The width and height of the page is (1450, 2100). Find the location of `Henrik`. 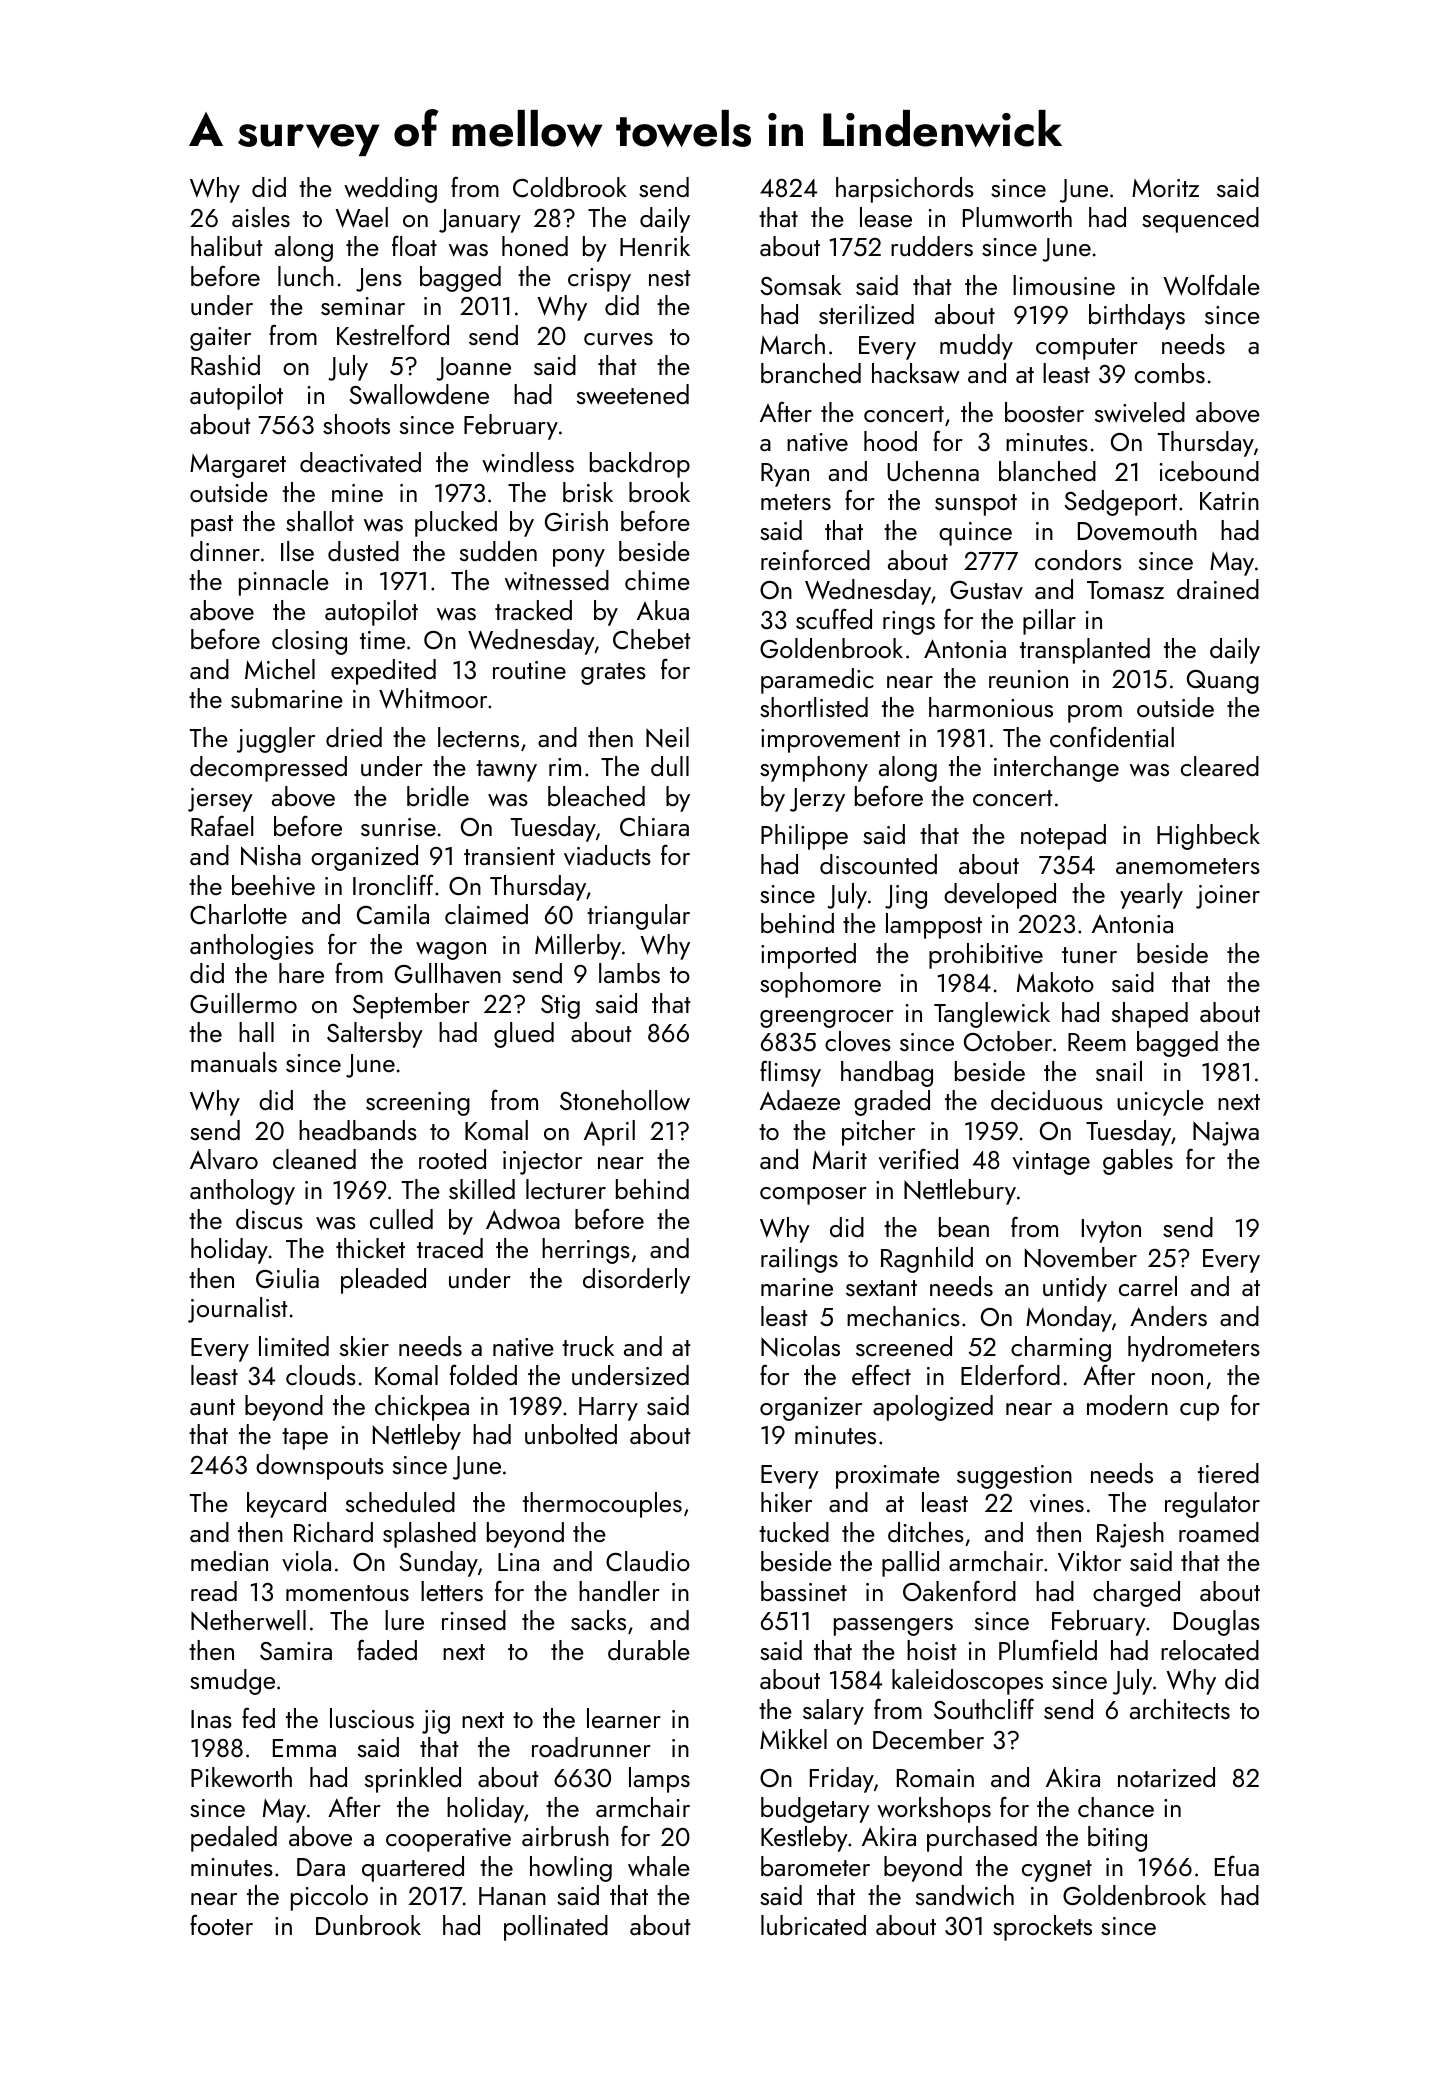

Henrik is located at coordinates (655, 246).
